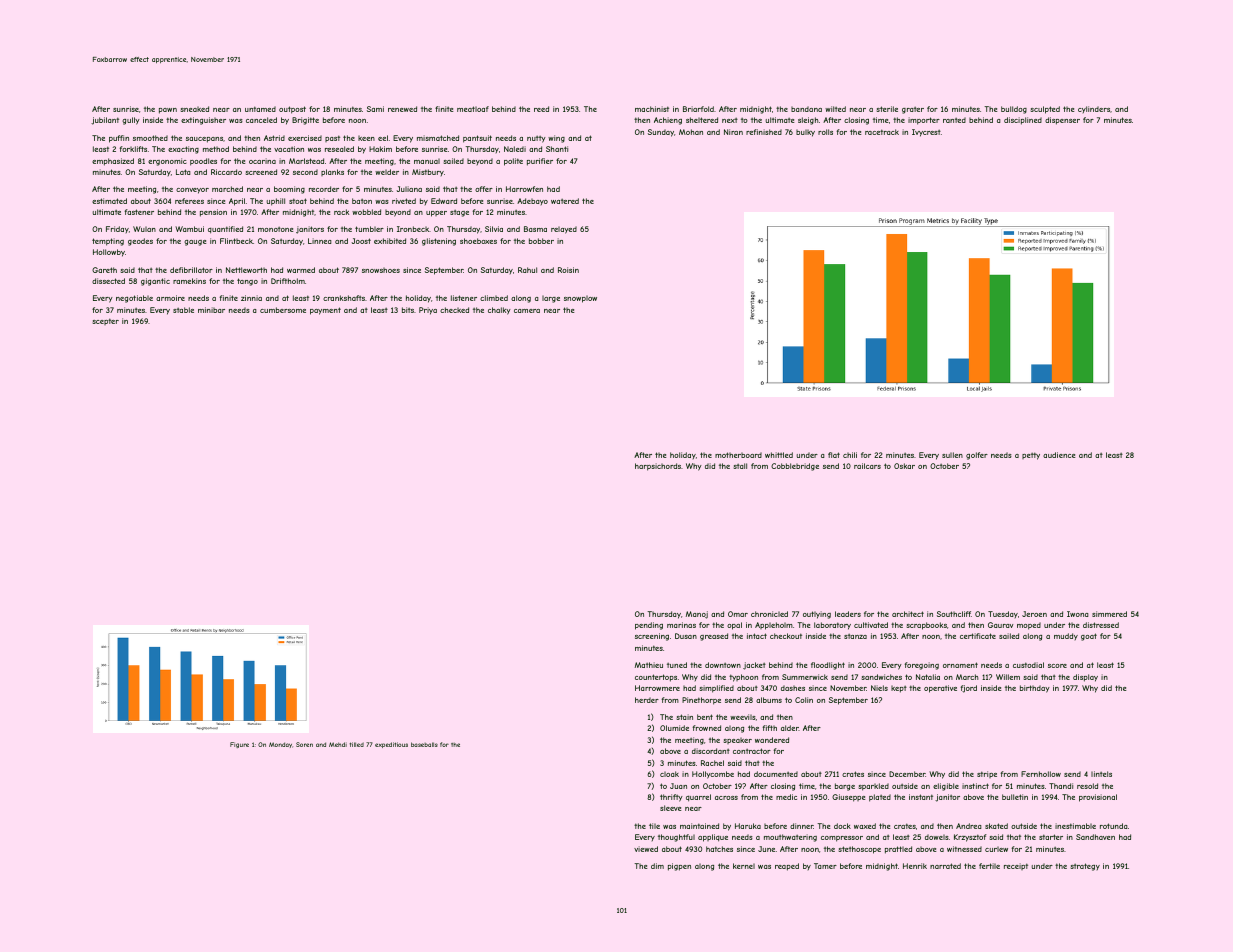  I want to click on harpsichords, so click(658, 467).
